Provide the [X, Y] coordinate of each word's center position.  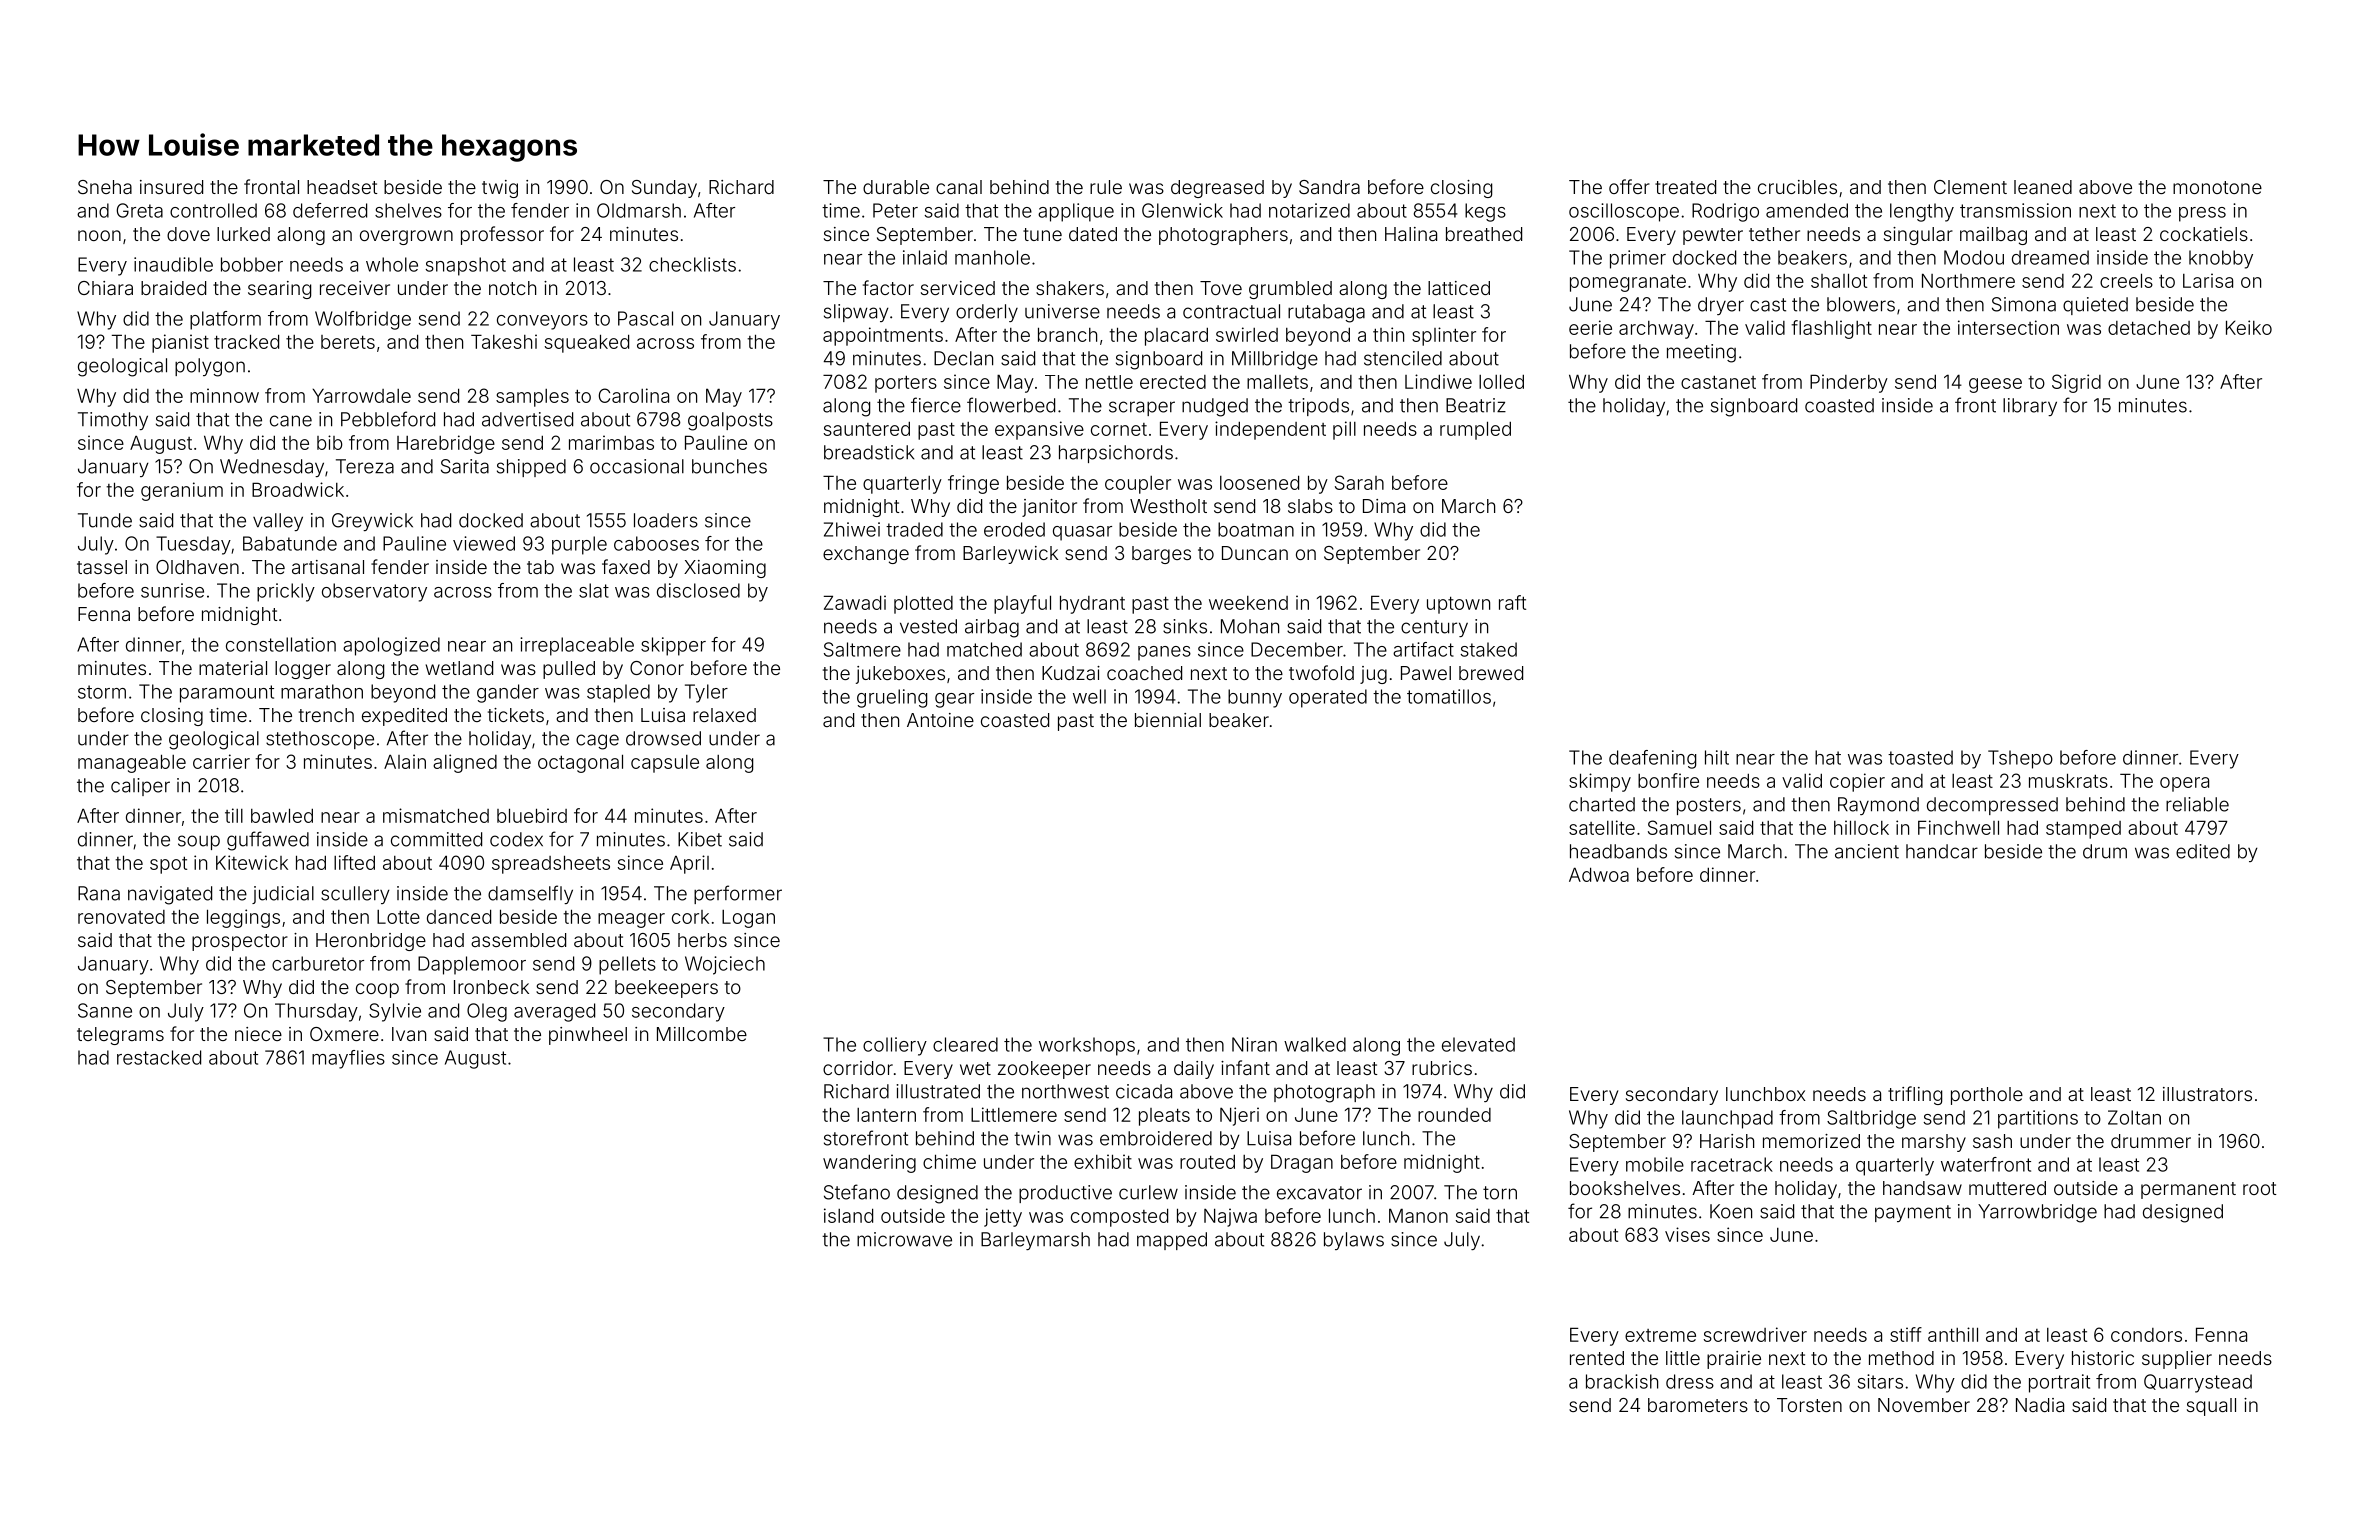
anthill [1953, 1334]
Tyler [706, 693]
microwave [904, 1239]
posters [1709, 806]
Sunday [664, 189]
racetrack [1732, 1164]
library [2030, 407]
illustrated [938, 1091]
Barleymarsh [1035, 1241]
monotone [2217, 187]
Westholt [1168, 506]
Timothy [113, 421]
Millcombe [702, 1034]
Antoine [940, 720]
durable [896, 187]
